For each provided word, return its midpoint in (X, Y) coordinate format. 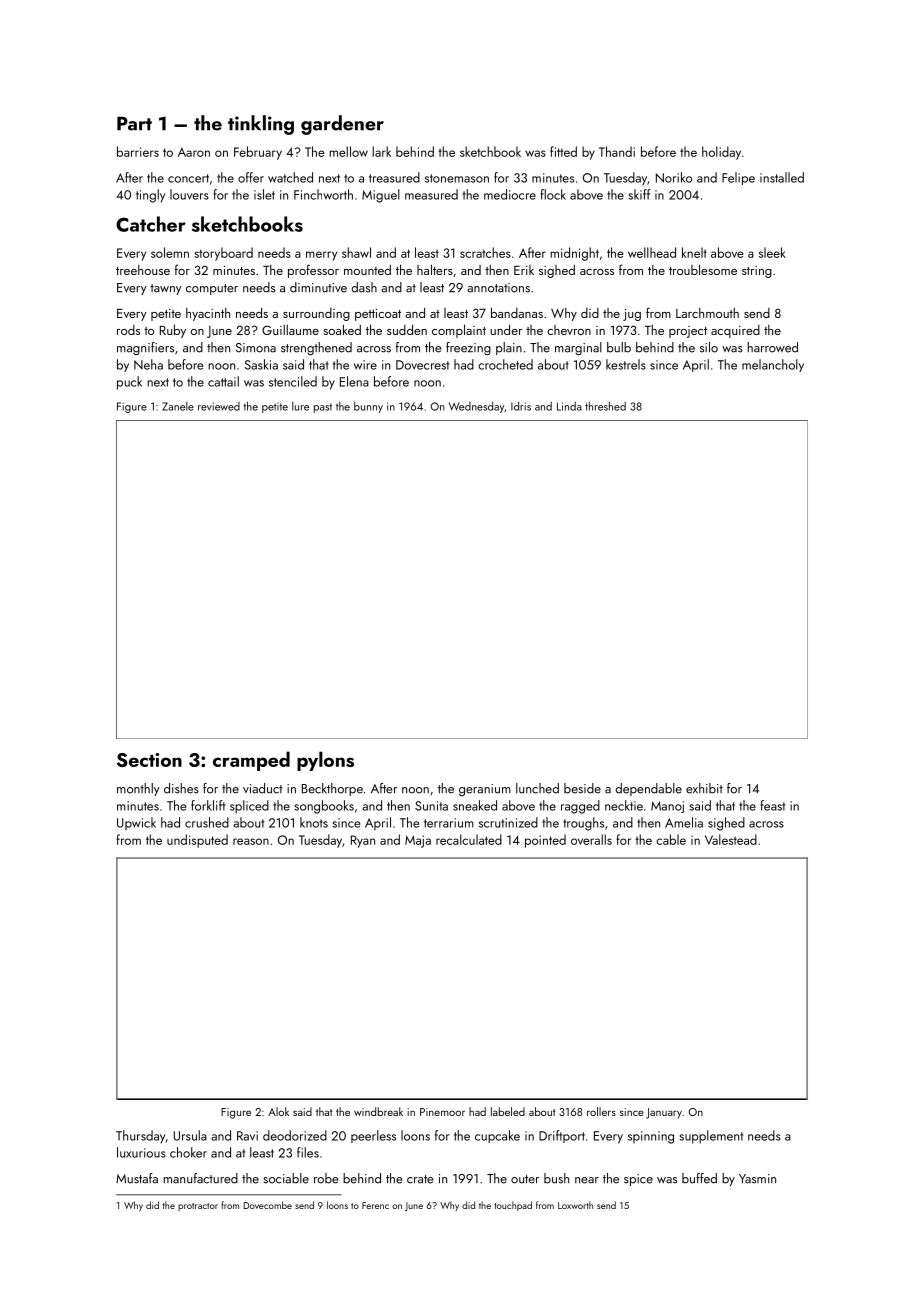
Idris (521, 406)
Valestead (731, 839)
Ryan (363, 841)
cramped (251, 761)
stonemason (457, 178)
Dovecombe (268, 1205)
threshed (605, 406)
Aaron (194, 152)
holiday (721, 153)
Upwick (136, 823)
